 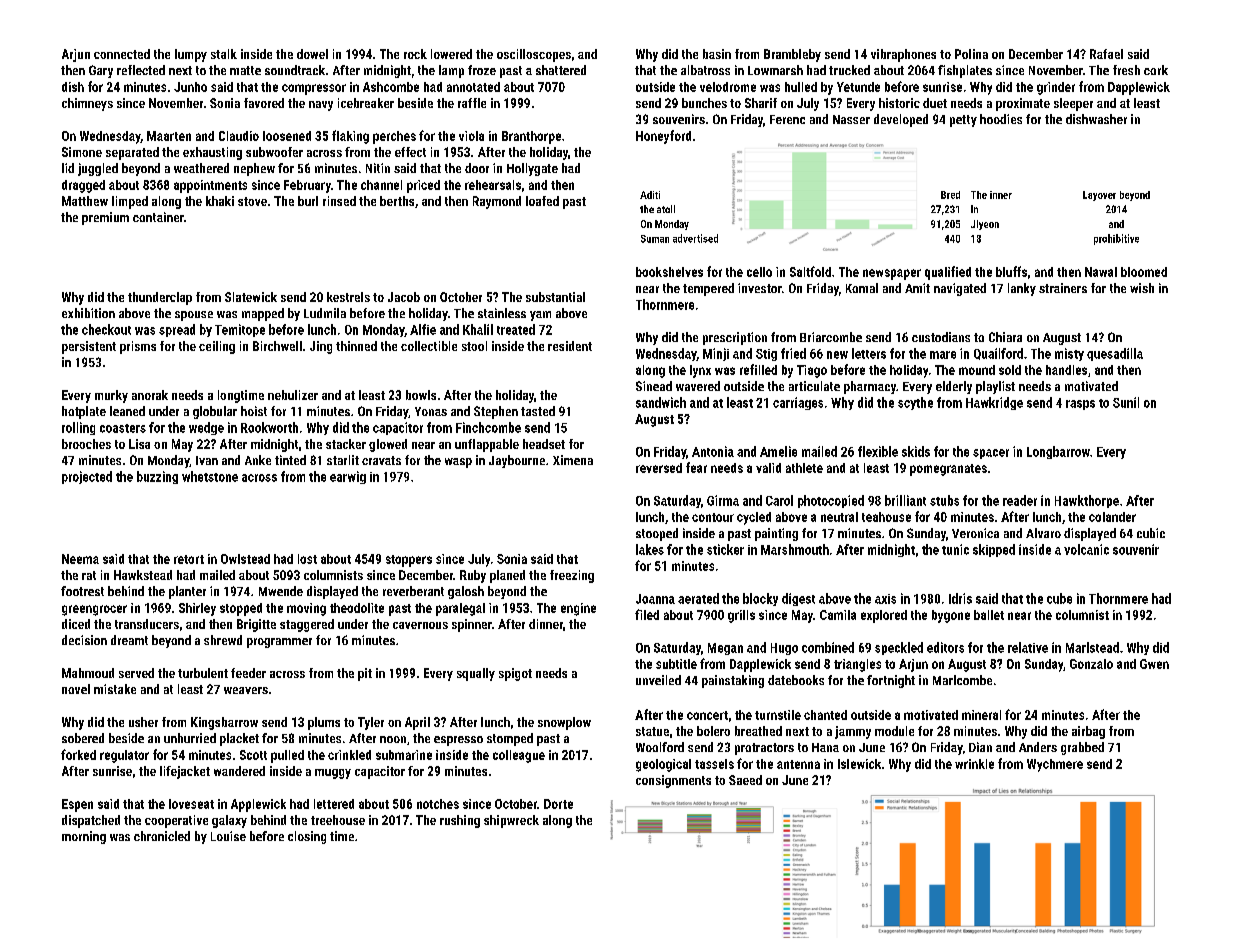 I want to click on chimneys, so click(x=87, y=104).
